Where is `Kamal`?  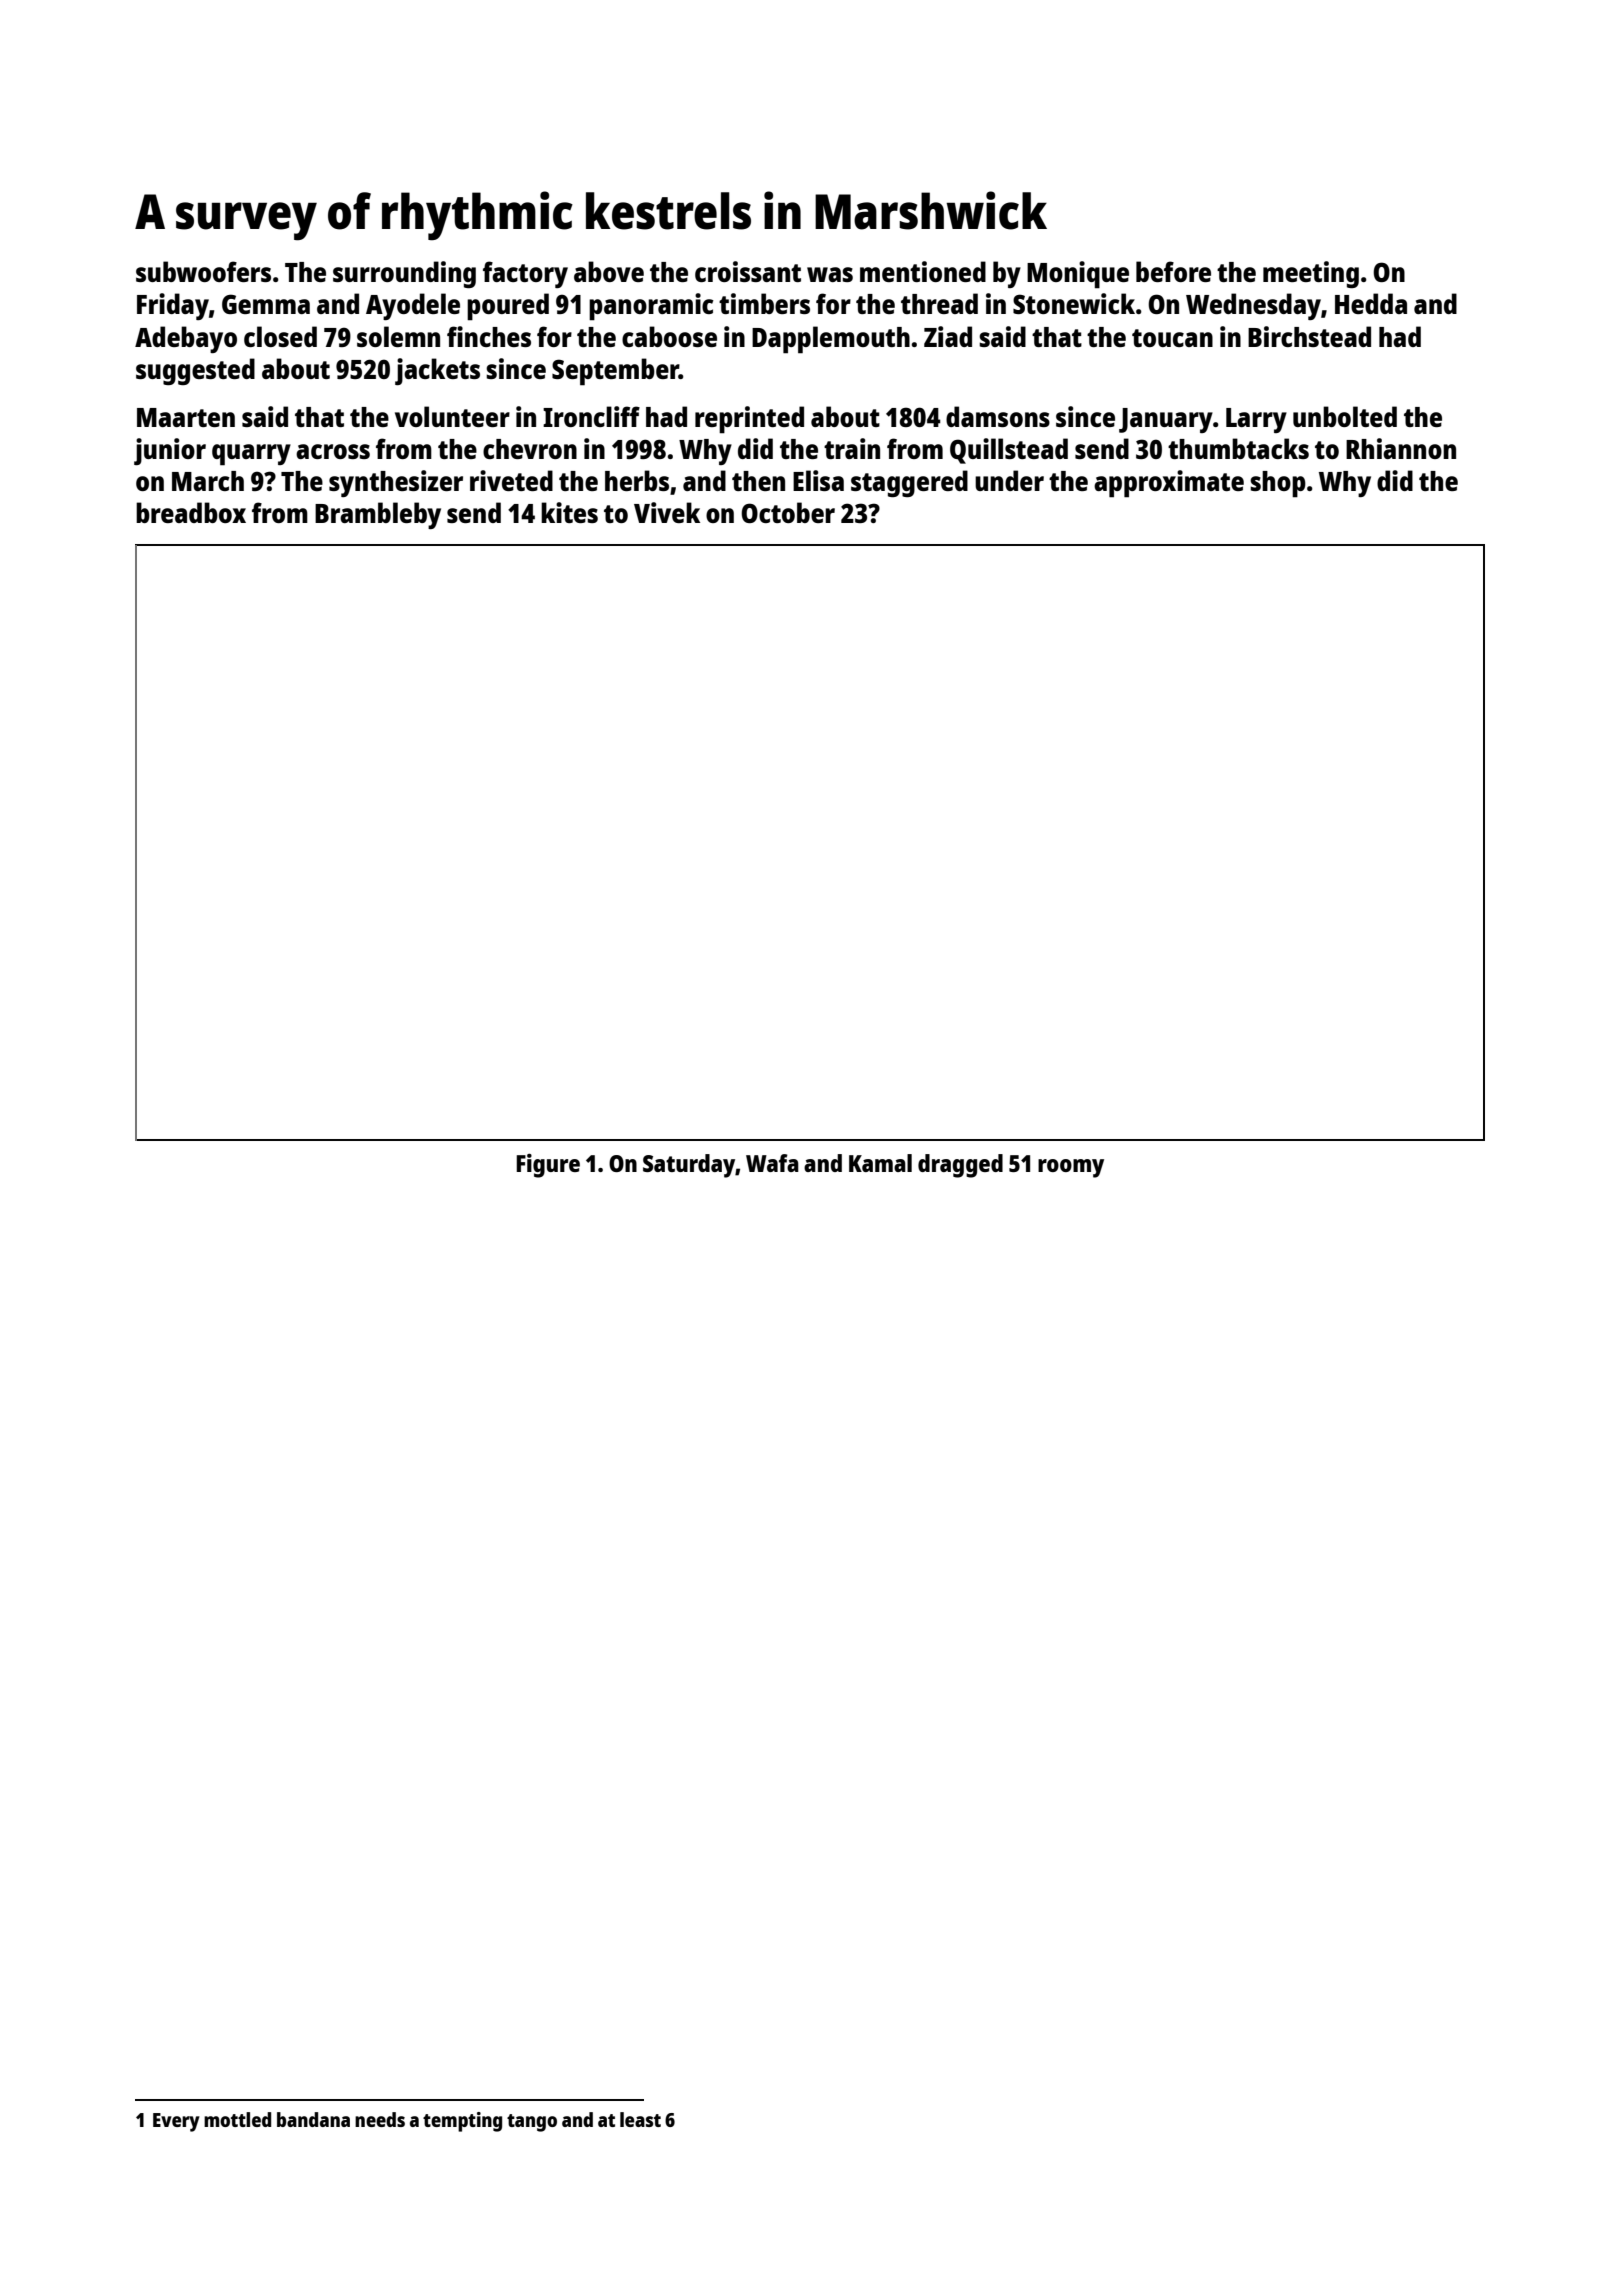 Kamal is located at coordinates (880, 1163).
